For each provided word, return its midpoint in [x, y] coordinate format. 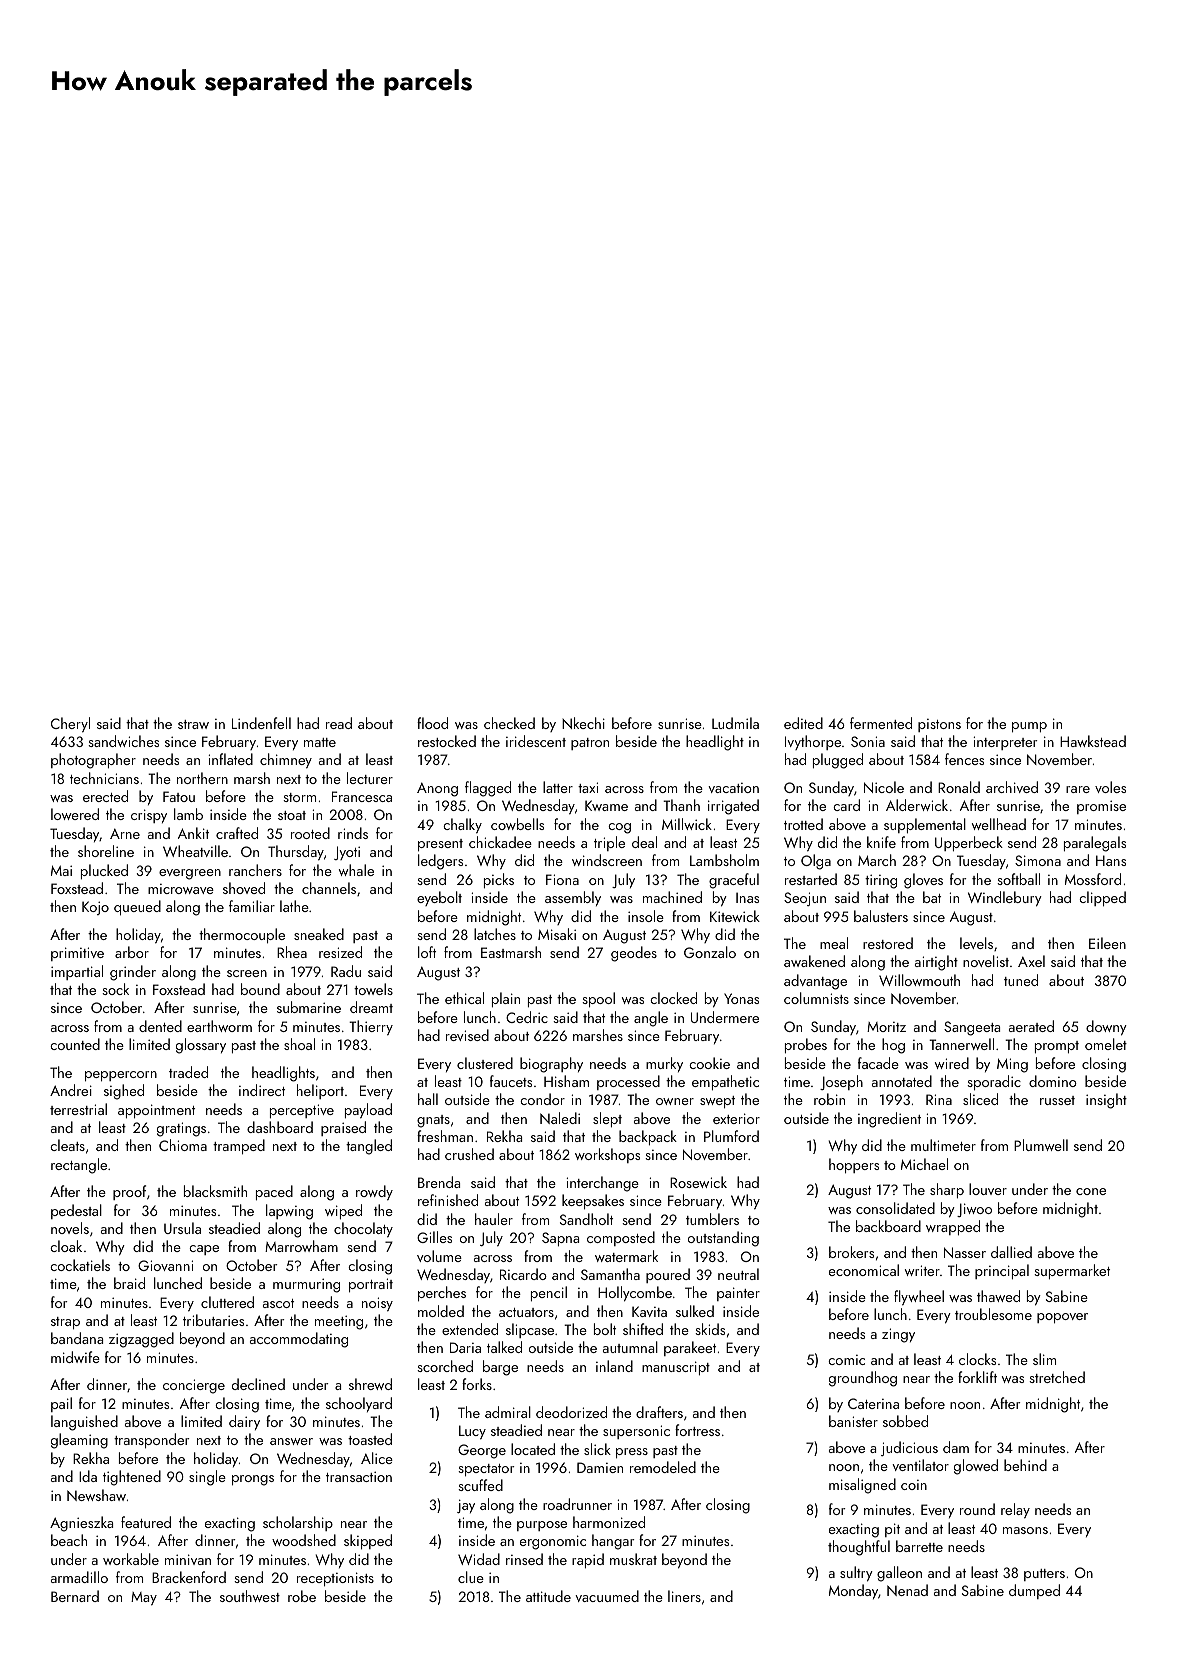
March [877, 860]
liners [684, 1596]
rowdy [374, 1193]
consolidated [895, 1208]
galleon [899, 1574]
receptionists [335, 1579]
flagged [488, 789]
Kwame [606, 805]
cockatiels [80, 1265]
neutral [738, 1274]
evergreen [190, 874]
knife [881, 842]
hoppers [854, 1166]
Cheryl [70, 725]
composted [621, 1238]
